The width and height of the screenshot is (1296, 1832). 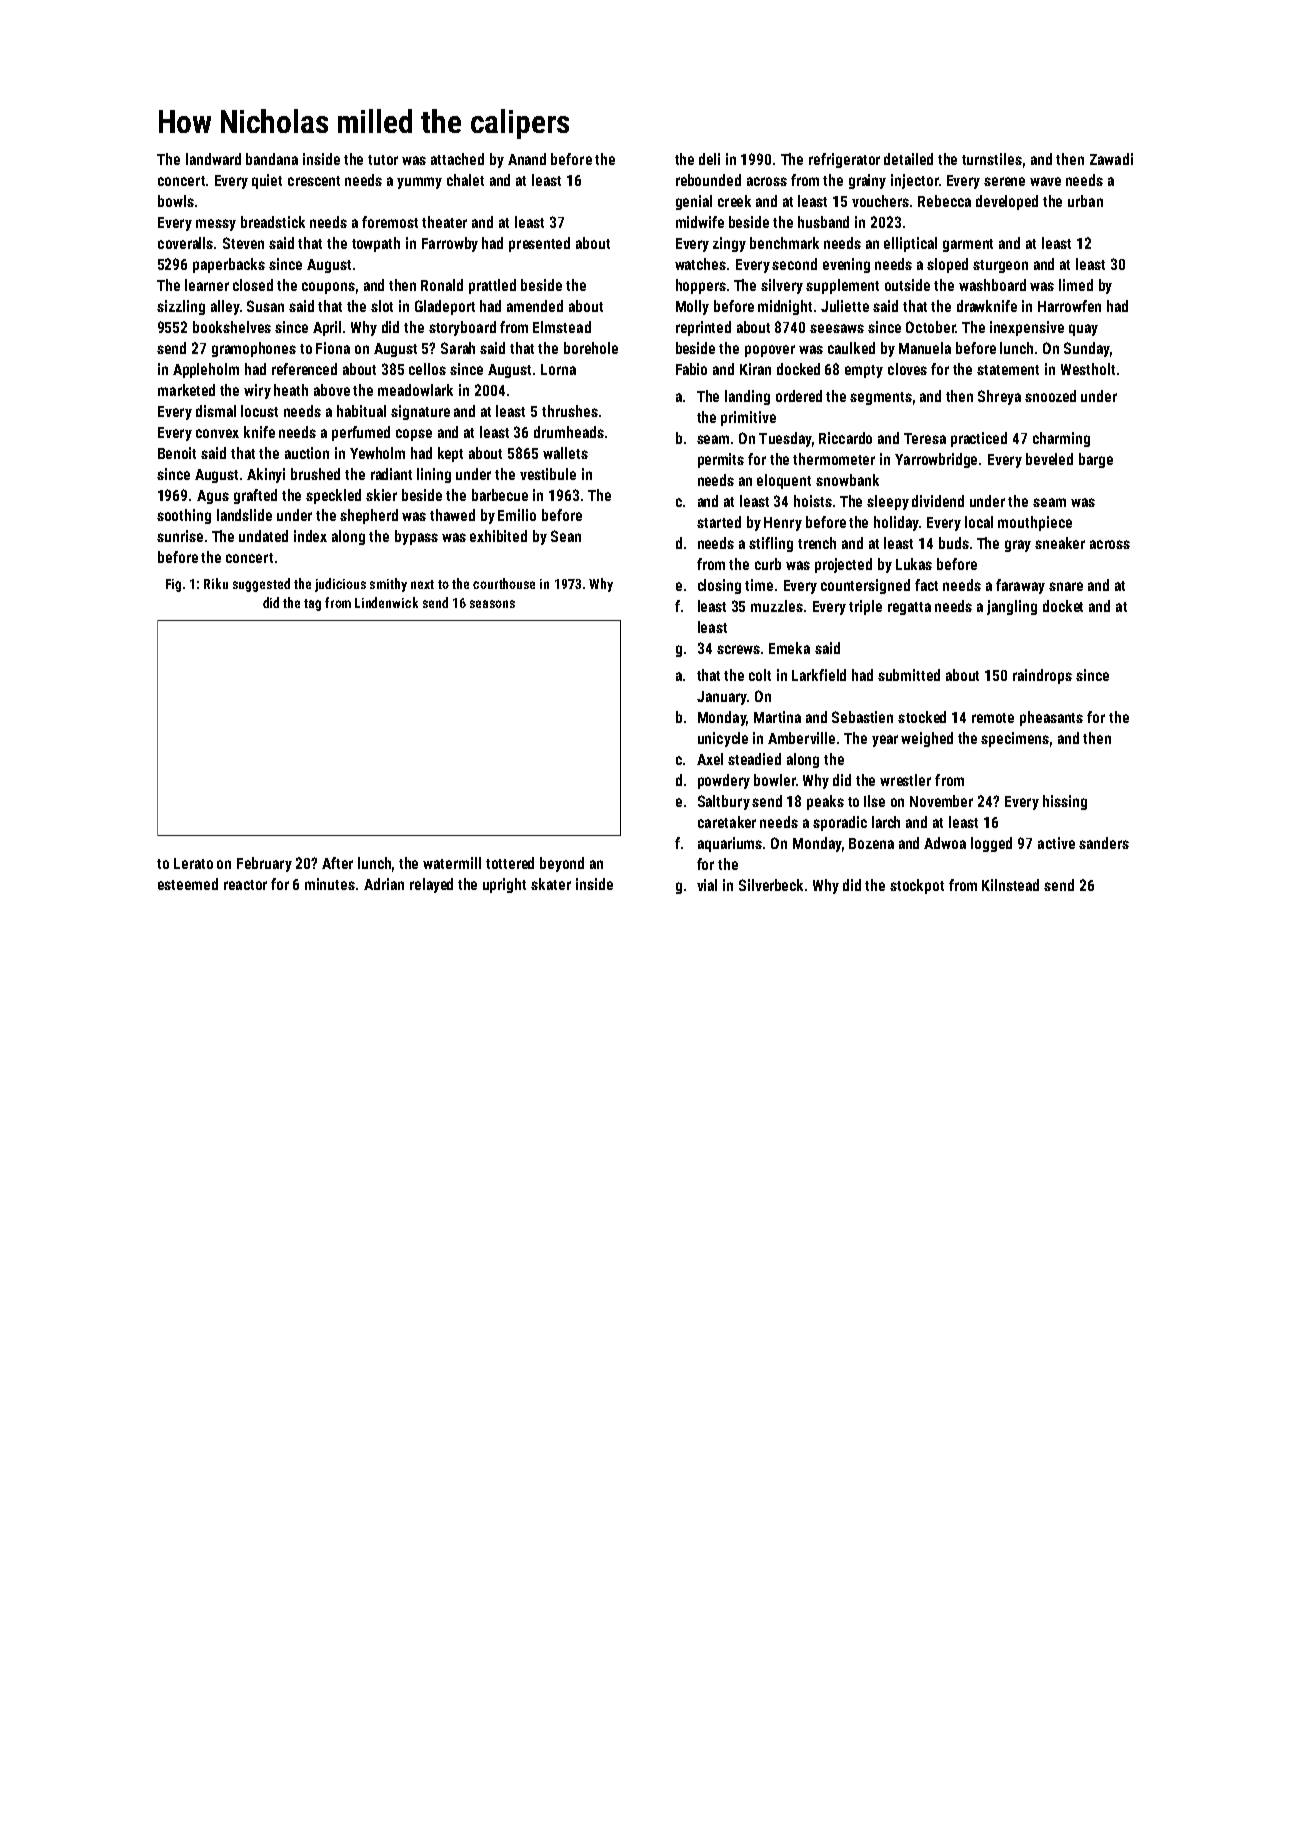 What do you see at coordinates (710, 759) in the screenshot?
I see `Axel` at bounding box center [710, 759].
